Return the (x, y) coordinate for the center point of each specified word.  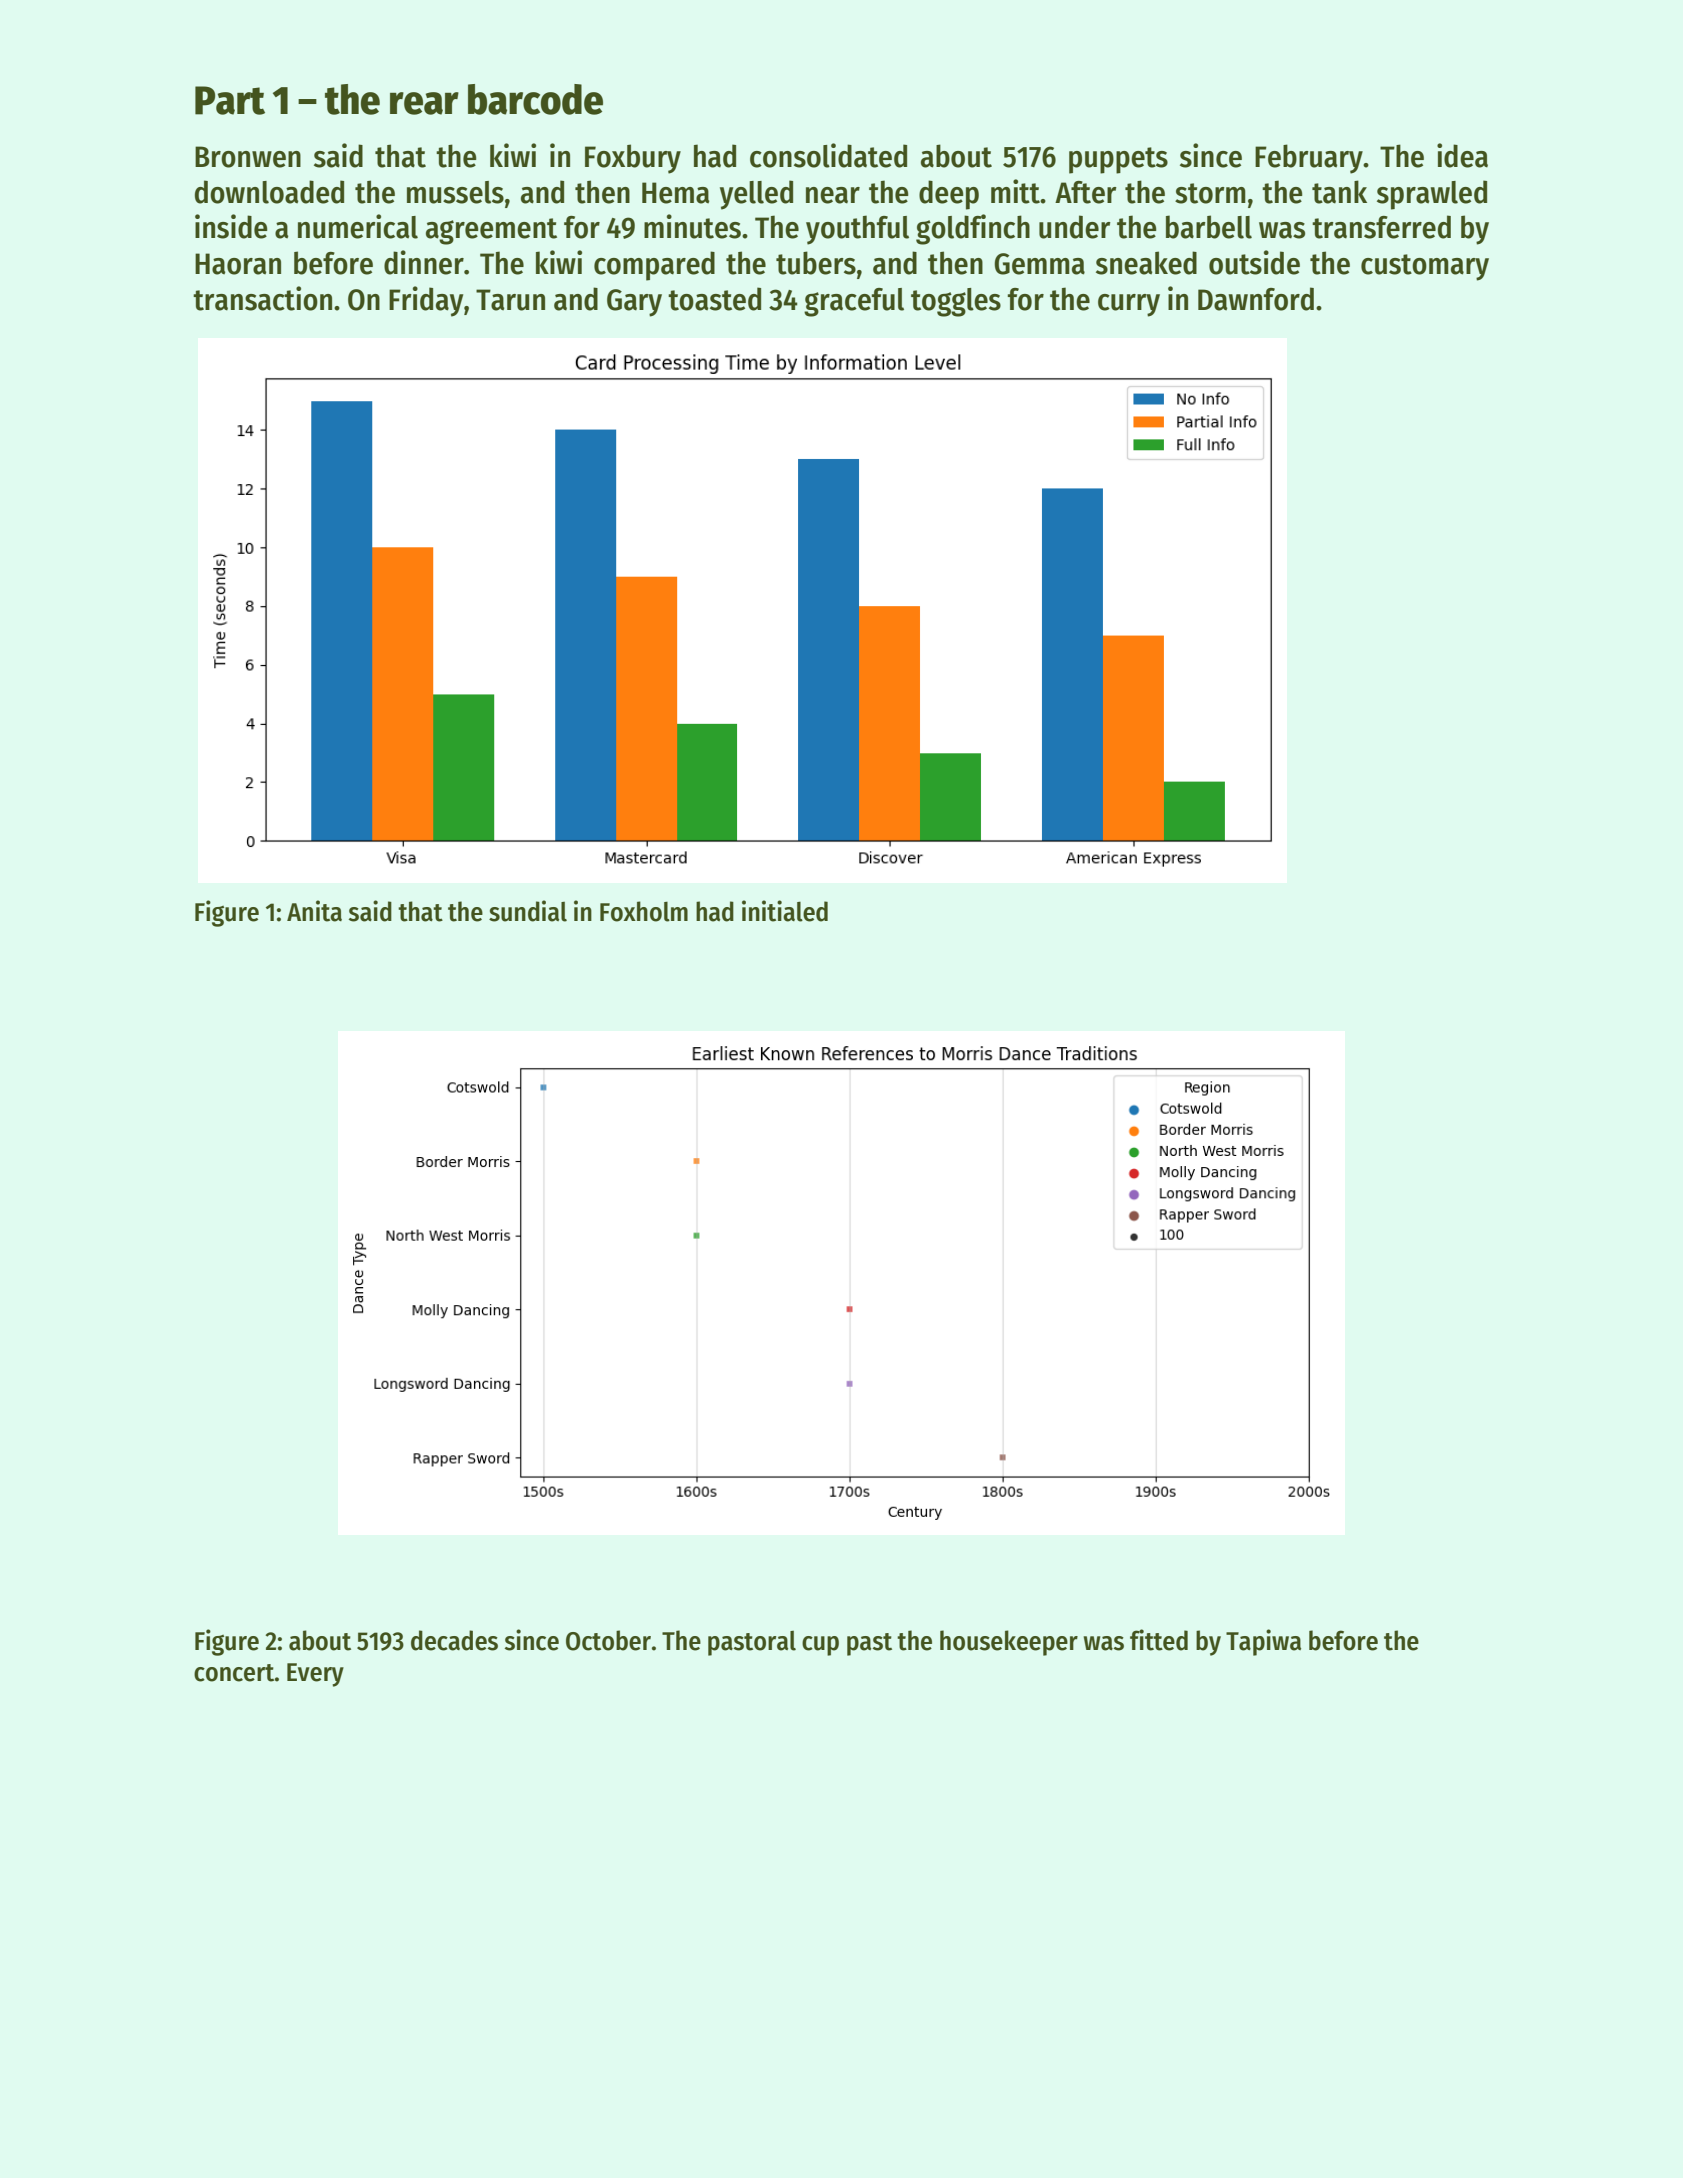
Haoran (238, 264)
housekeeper (1009, 1643)
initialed (785, 911)
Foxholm (644, 911)
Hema (675, 193)
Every (315, 1675)
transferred (1381, 227)
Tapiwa (1263, 1642)
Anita (314, 911)
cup (820, 1646)
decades (454, 1640)
